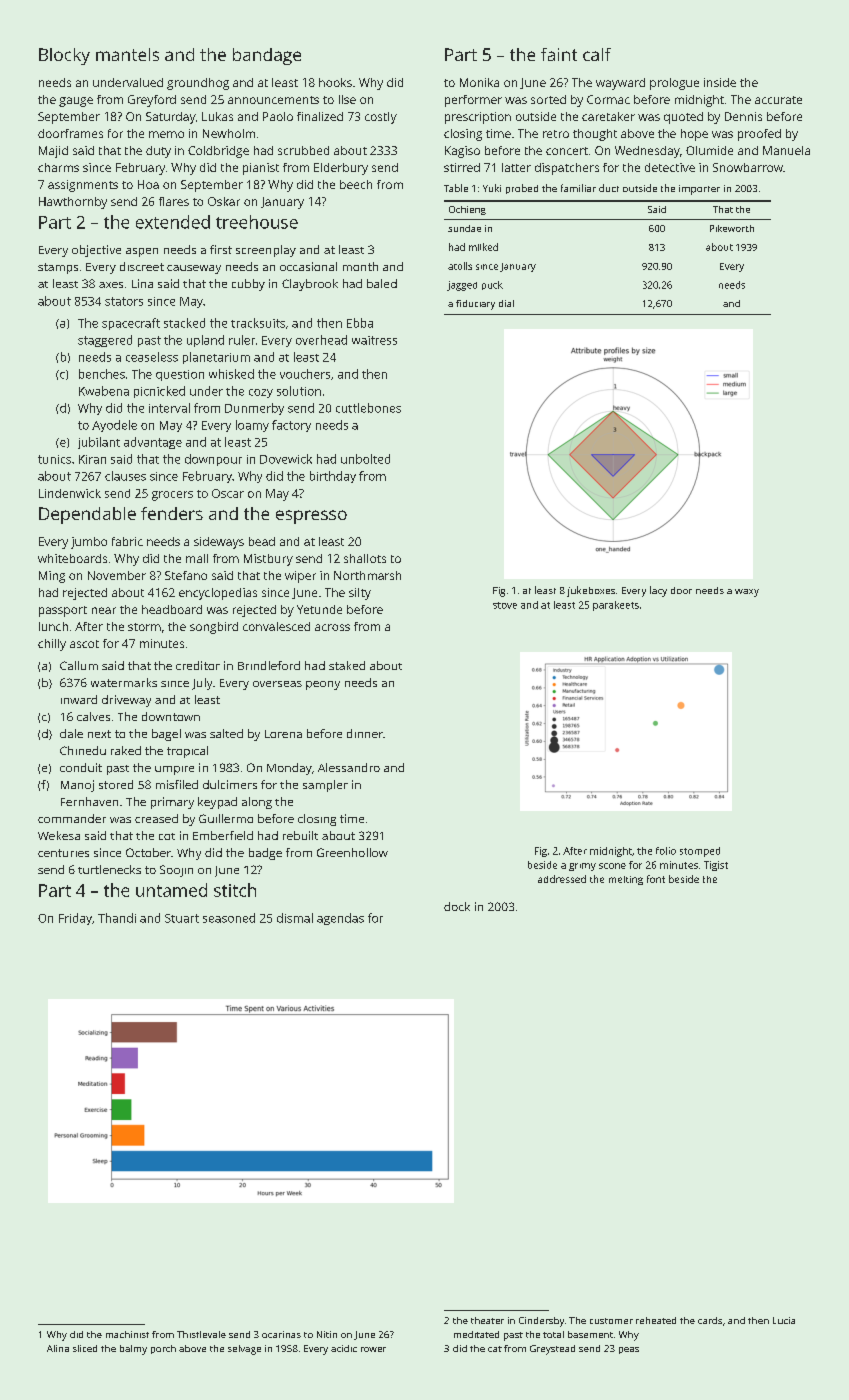  I want to click on cuttlebones, so click(368, 408).
